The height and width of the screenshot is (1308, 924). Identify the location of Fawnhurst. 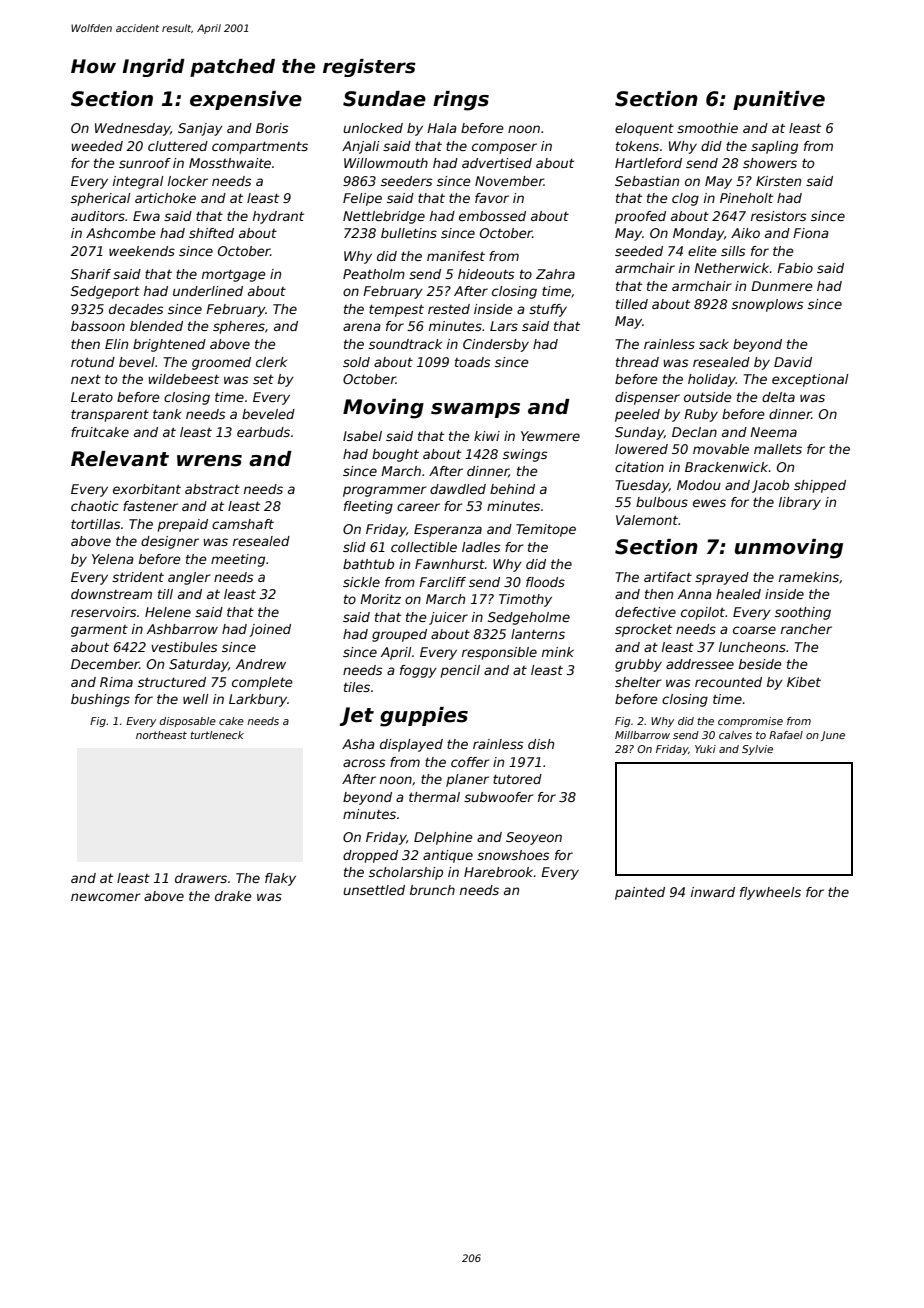
(450, 564).
